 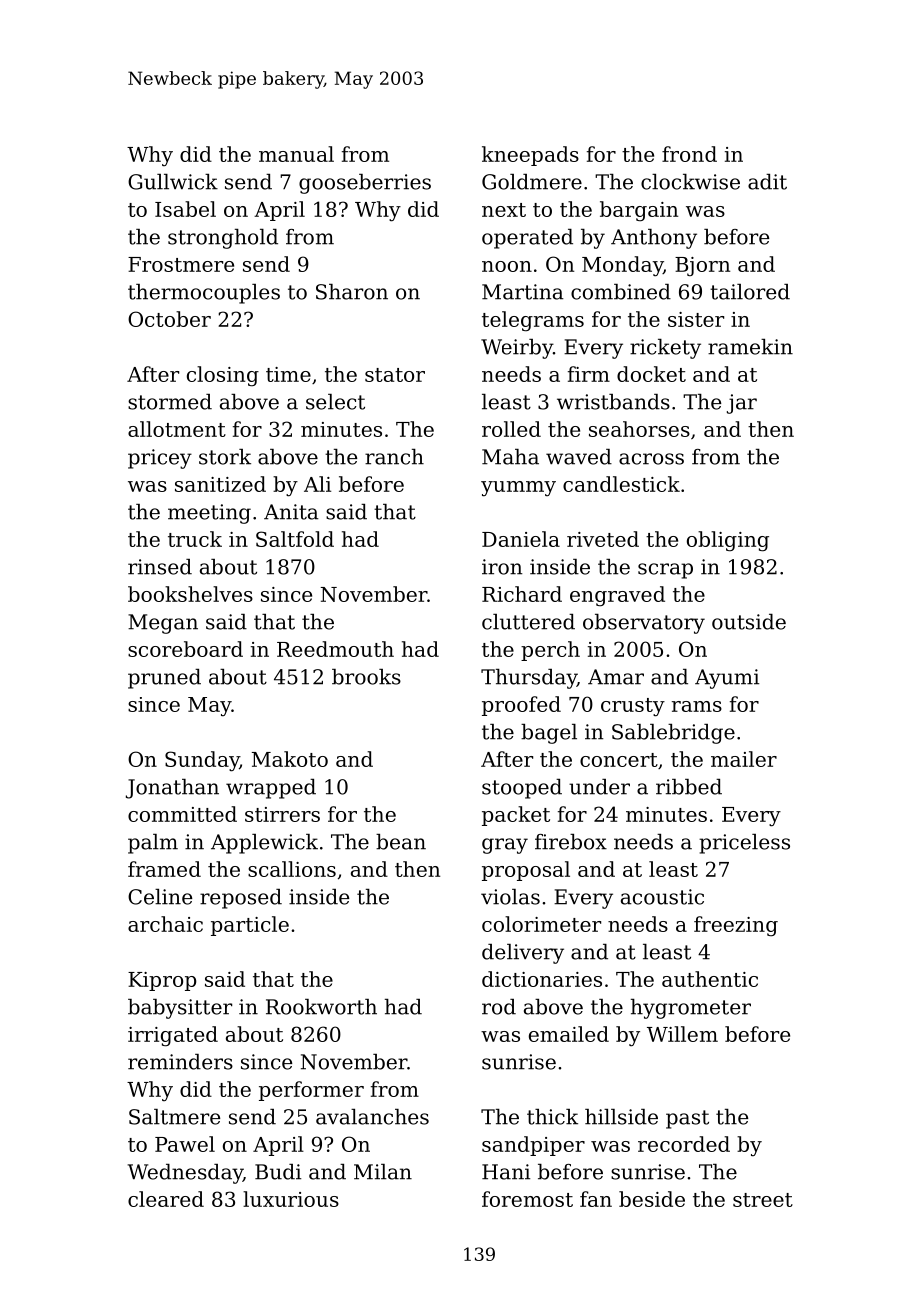 What do you see at coordinates (523, 954) in the screenshot?
I see `delivery` at bounding box center [523, 954].
